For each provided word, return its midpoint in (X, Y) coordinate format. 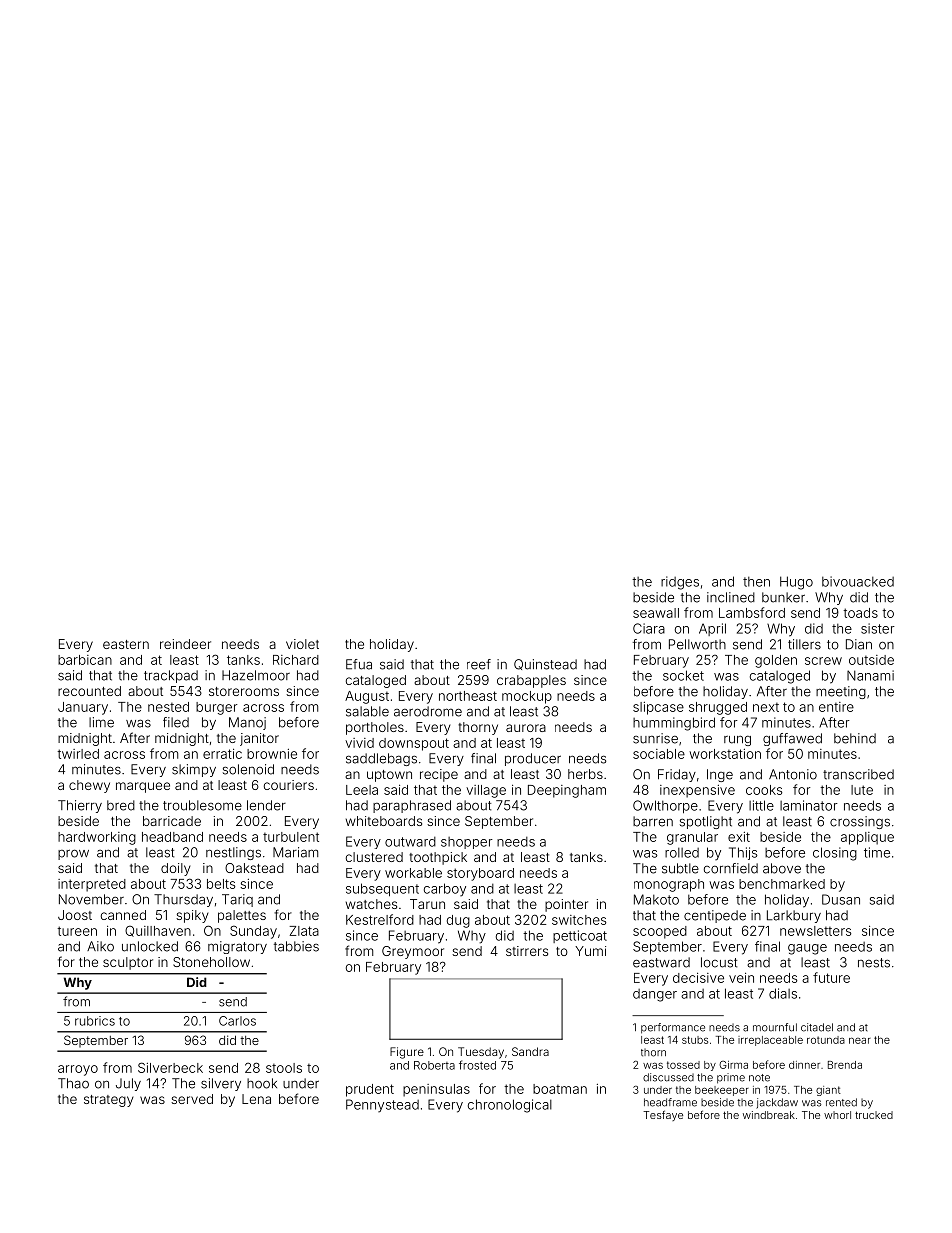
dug (458, 921)
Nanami (870, 675)
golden (776, 661)
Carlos (237, 1021)
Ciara (649, 628)
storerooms (244, 691)
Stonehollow (211, 962)
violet (302, 644)
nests (874, 963)
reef (479, 664)
